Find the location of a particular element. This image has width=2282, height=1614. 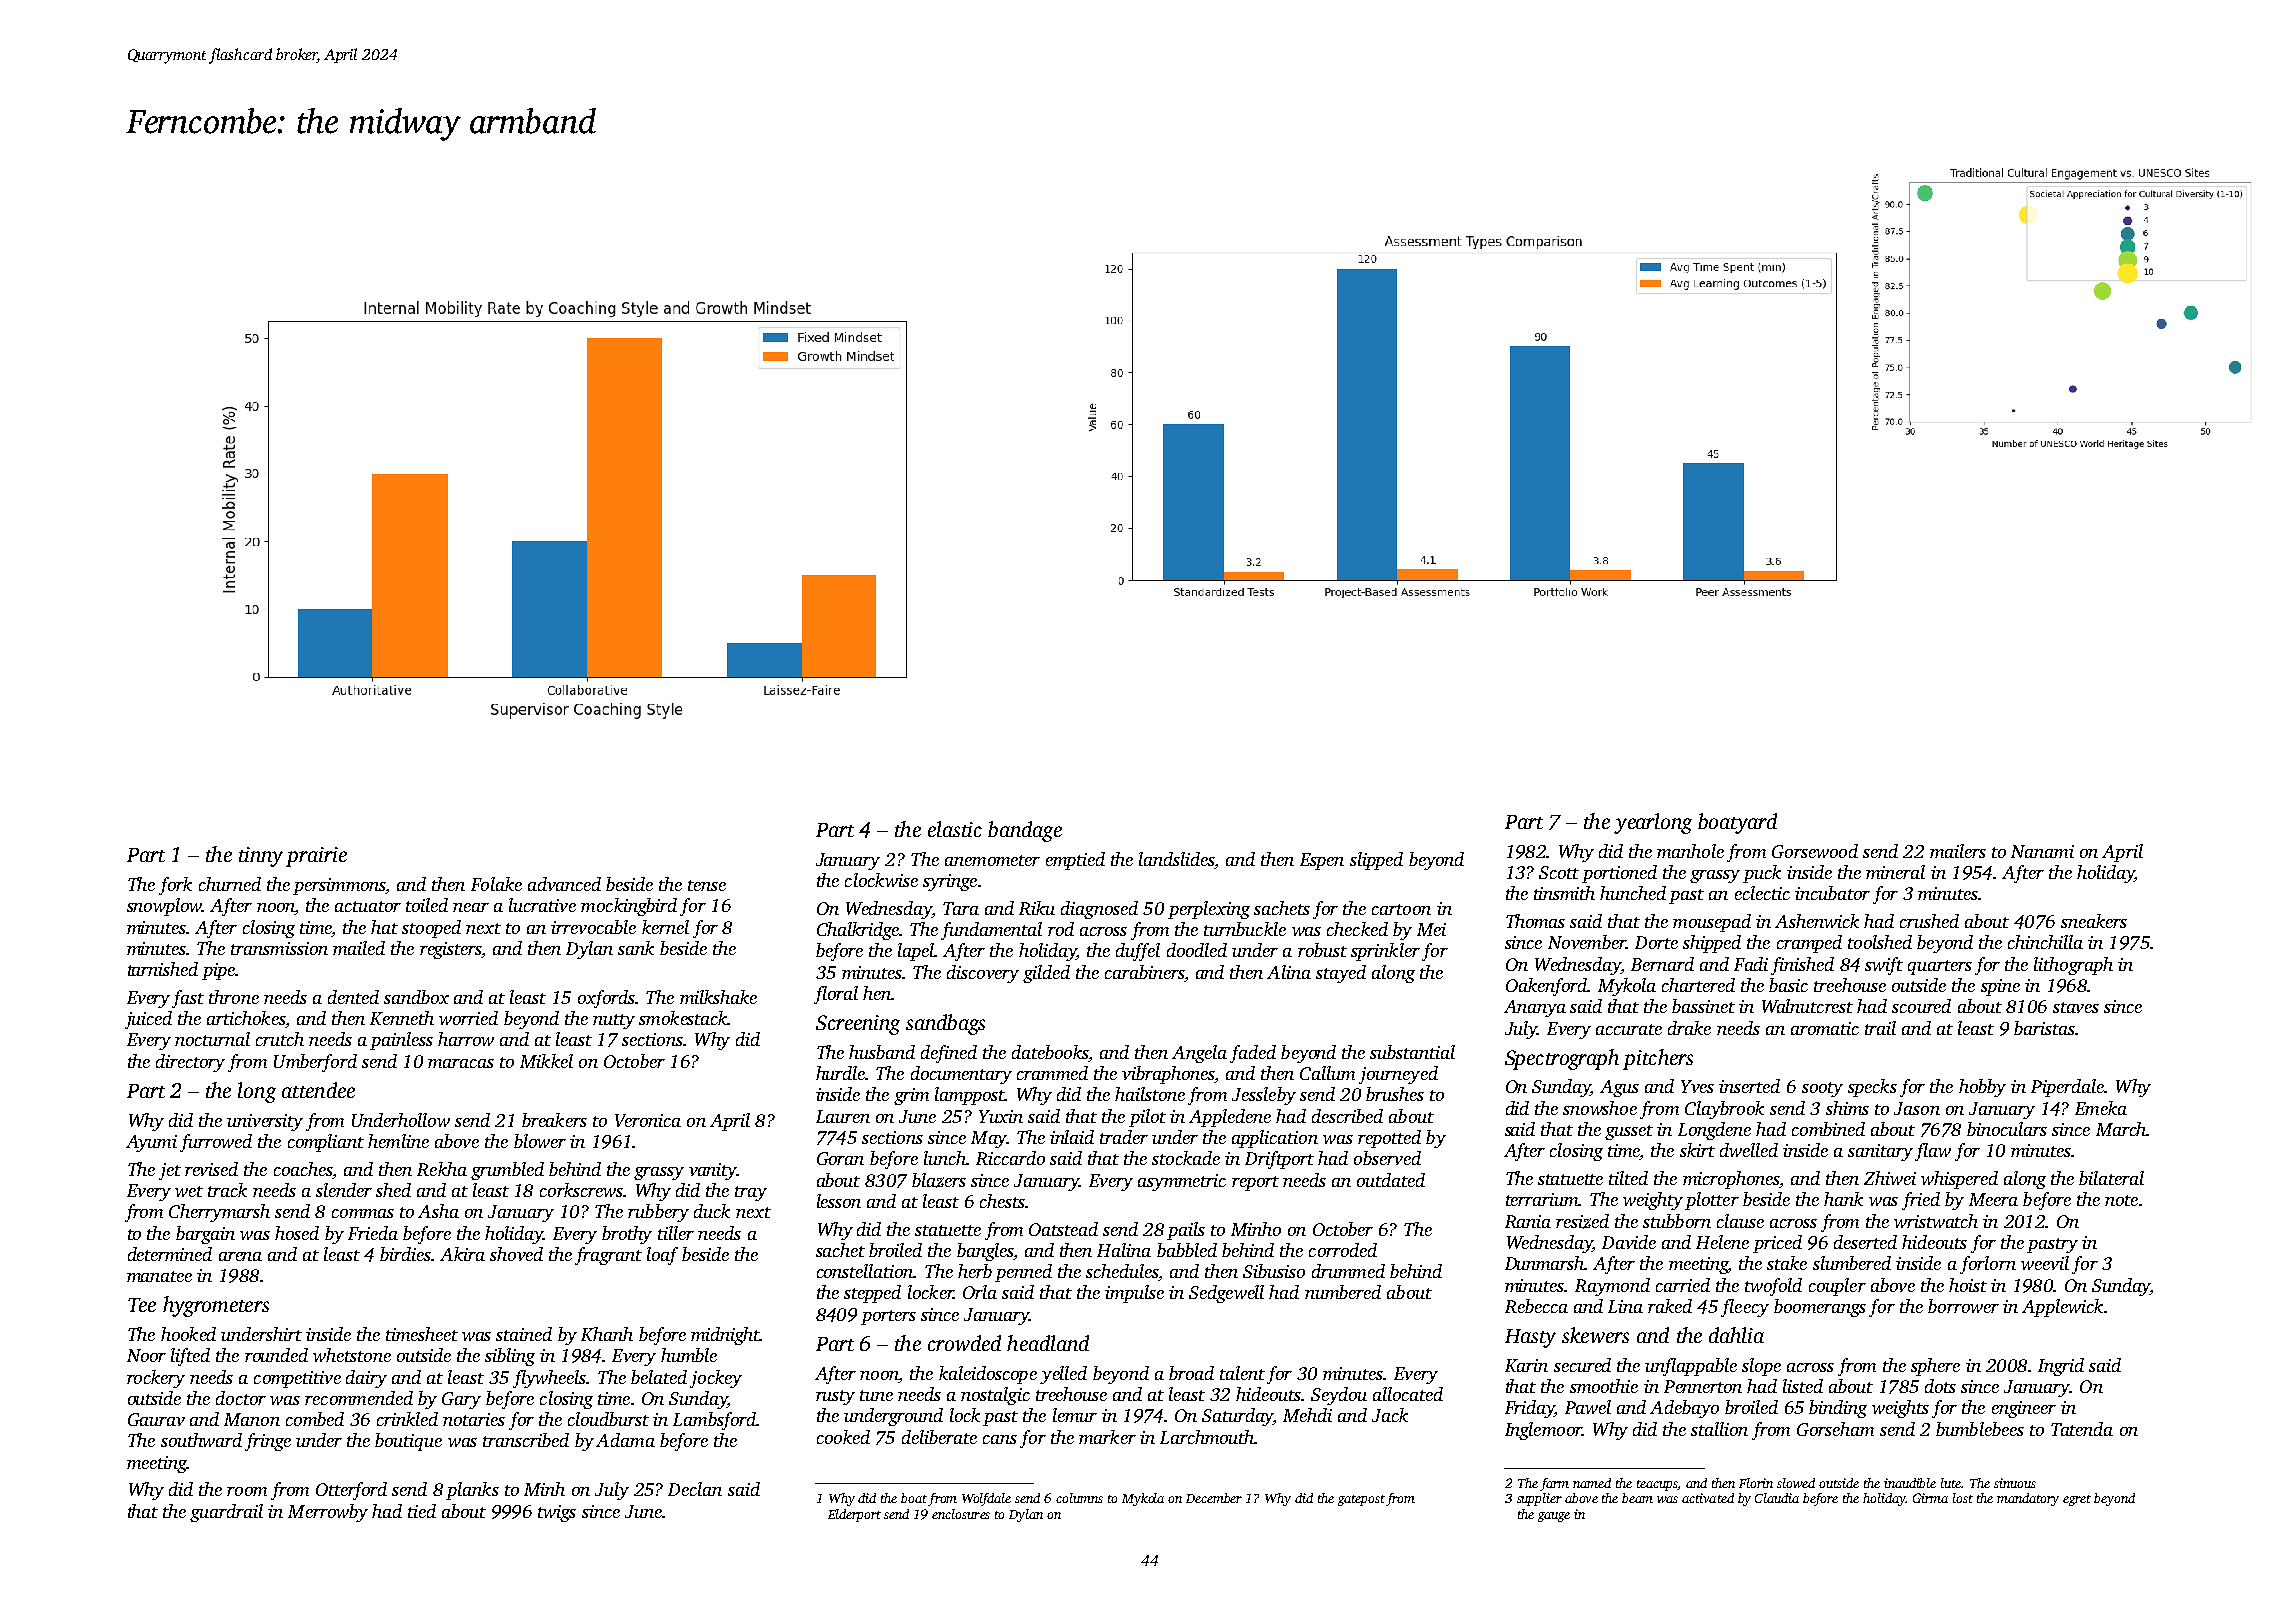

slope is located at coordinates (1761, 1367).
